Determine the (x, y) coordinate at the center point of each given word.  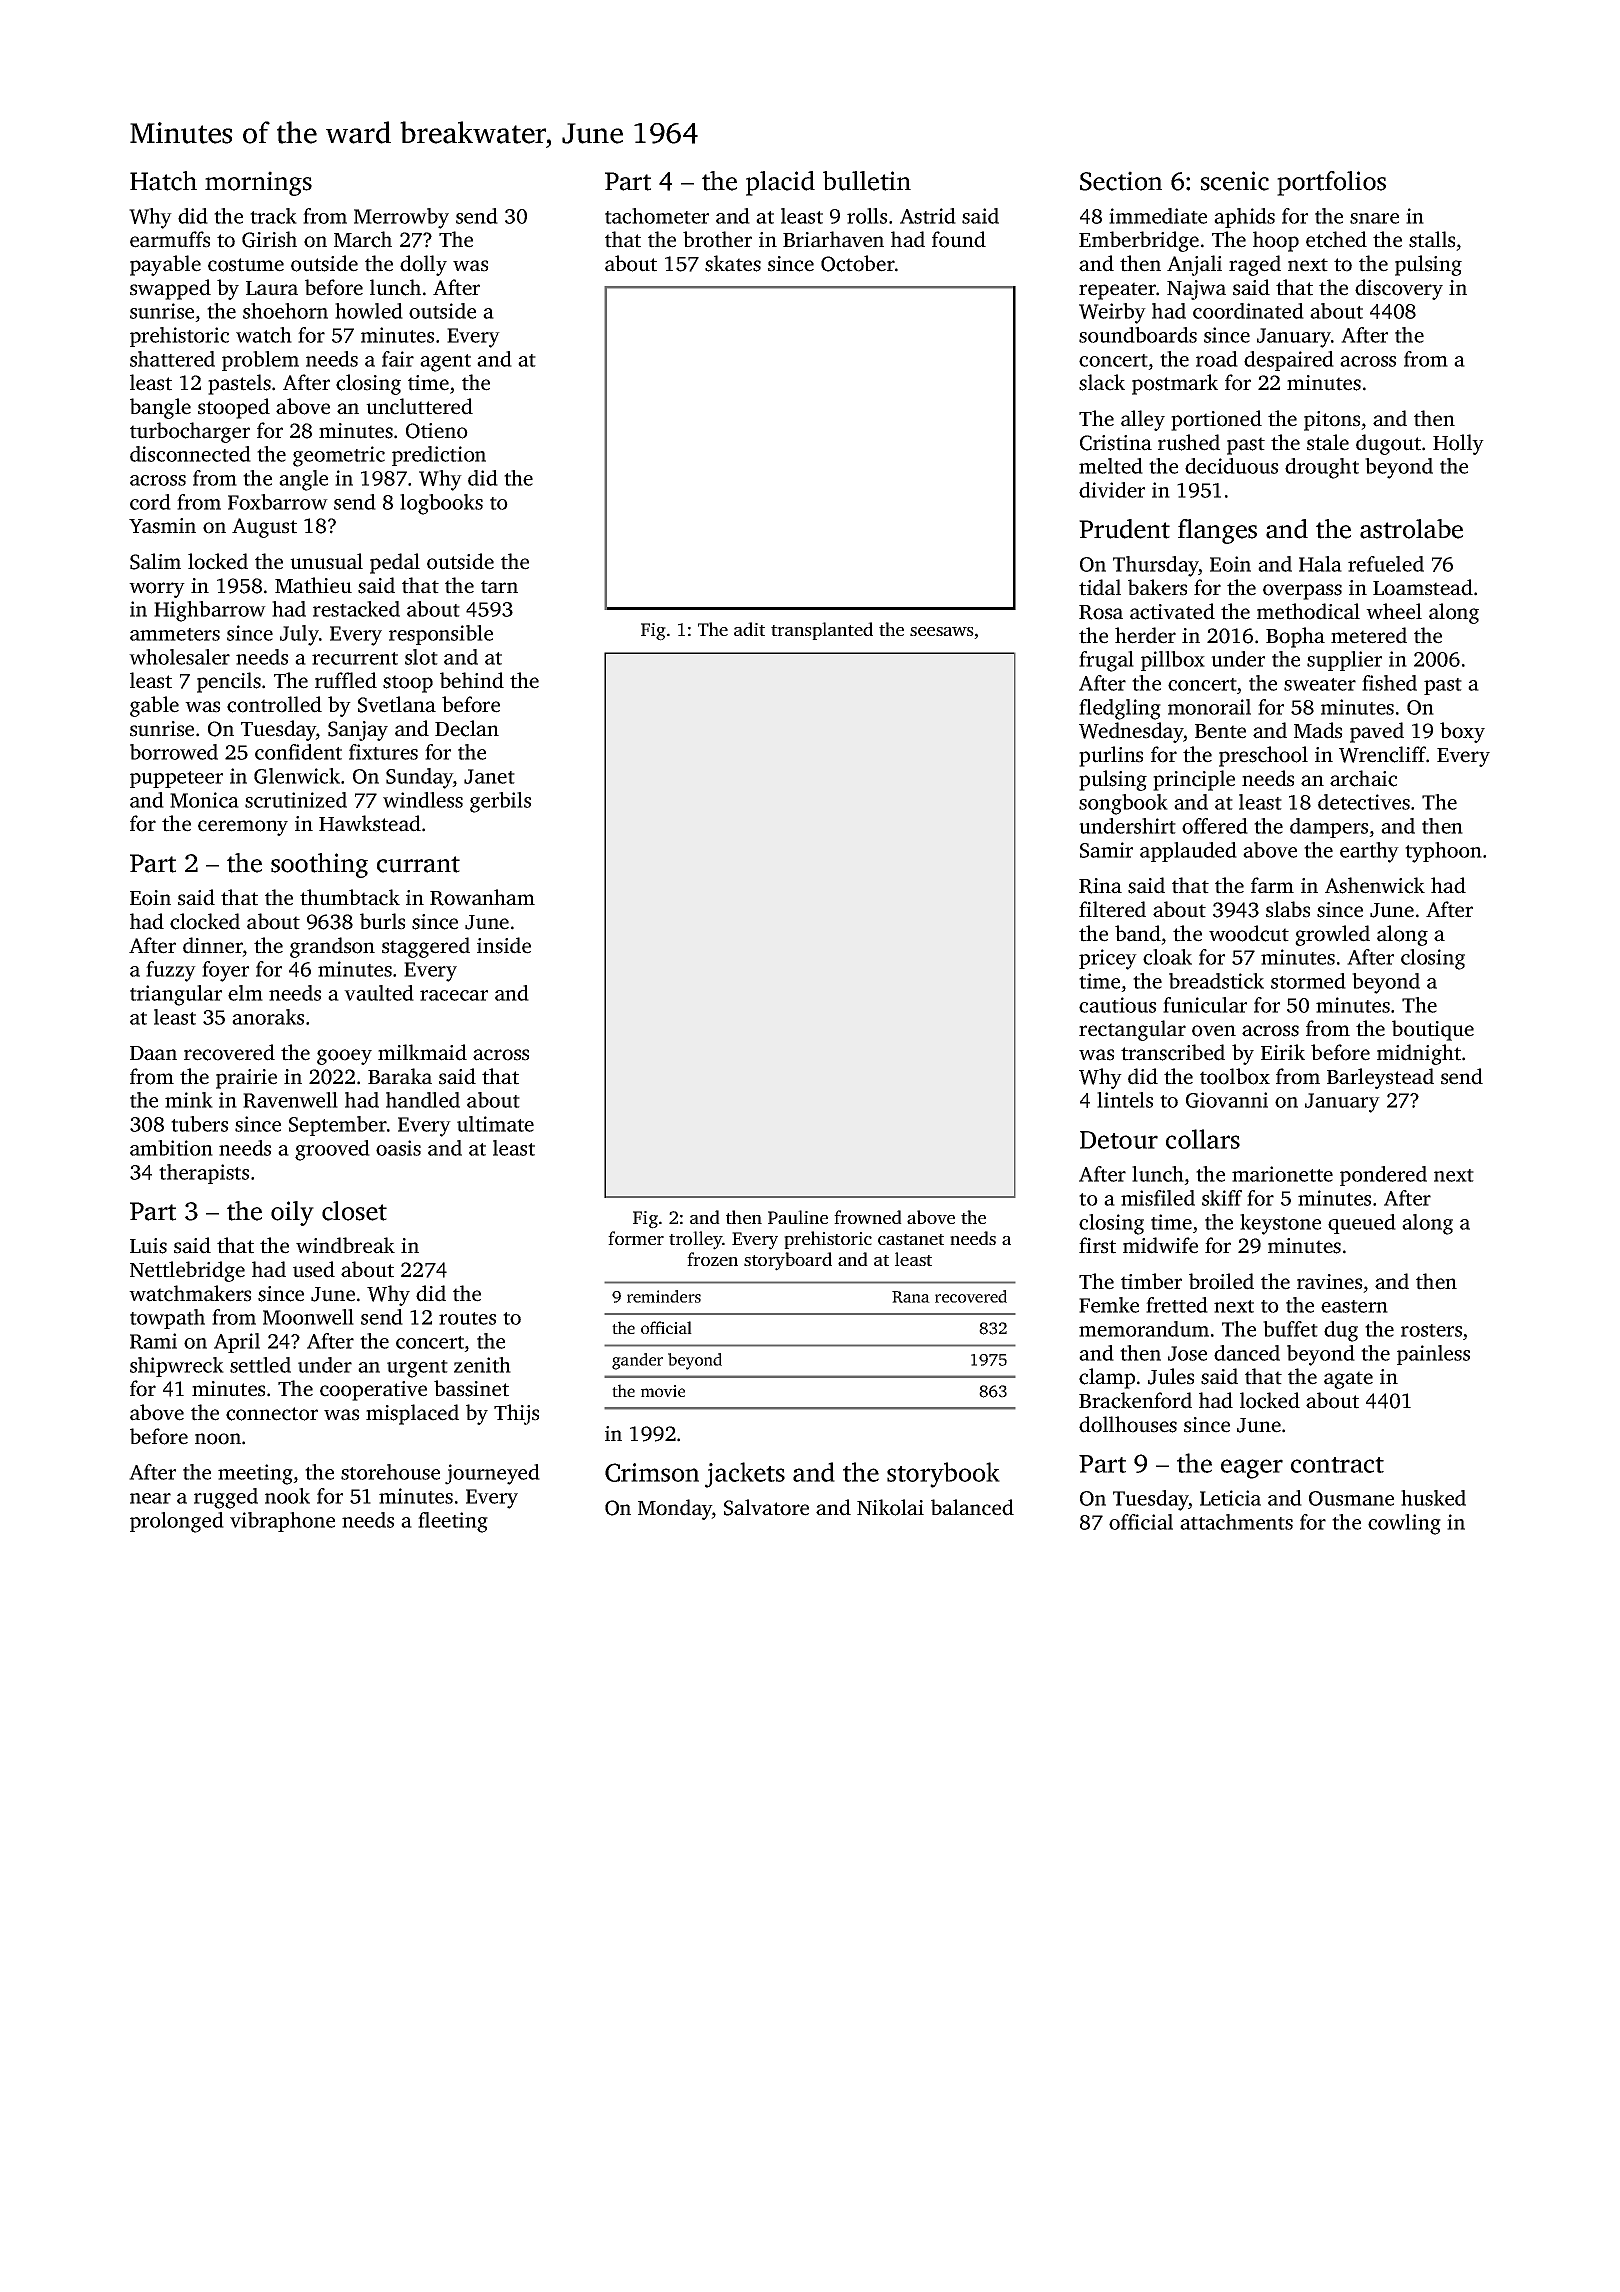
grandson (332, 947)
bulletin (867, 181)
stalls (1432, 239)
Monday (675, 1509)
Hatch (163, 181)
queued (1362, 1224)
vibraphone (282, 1522)
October (858, 263)
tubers (199, 1124)
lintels (1125, 1100)
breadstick (1216, 981)
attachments (1236, 1522)
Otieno (437, 431)
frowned (868, 1217)
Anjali (1194, 265)
